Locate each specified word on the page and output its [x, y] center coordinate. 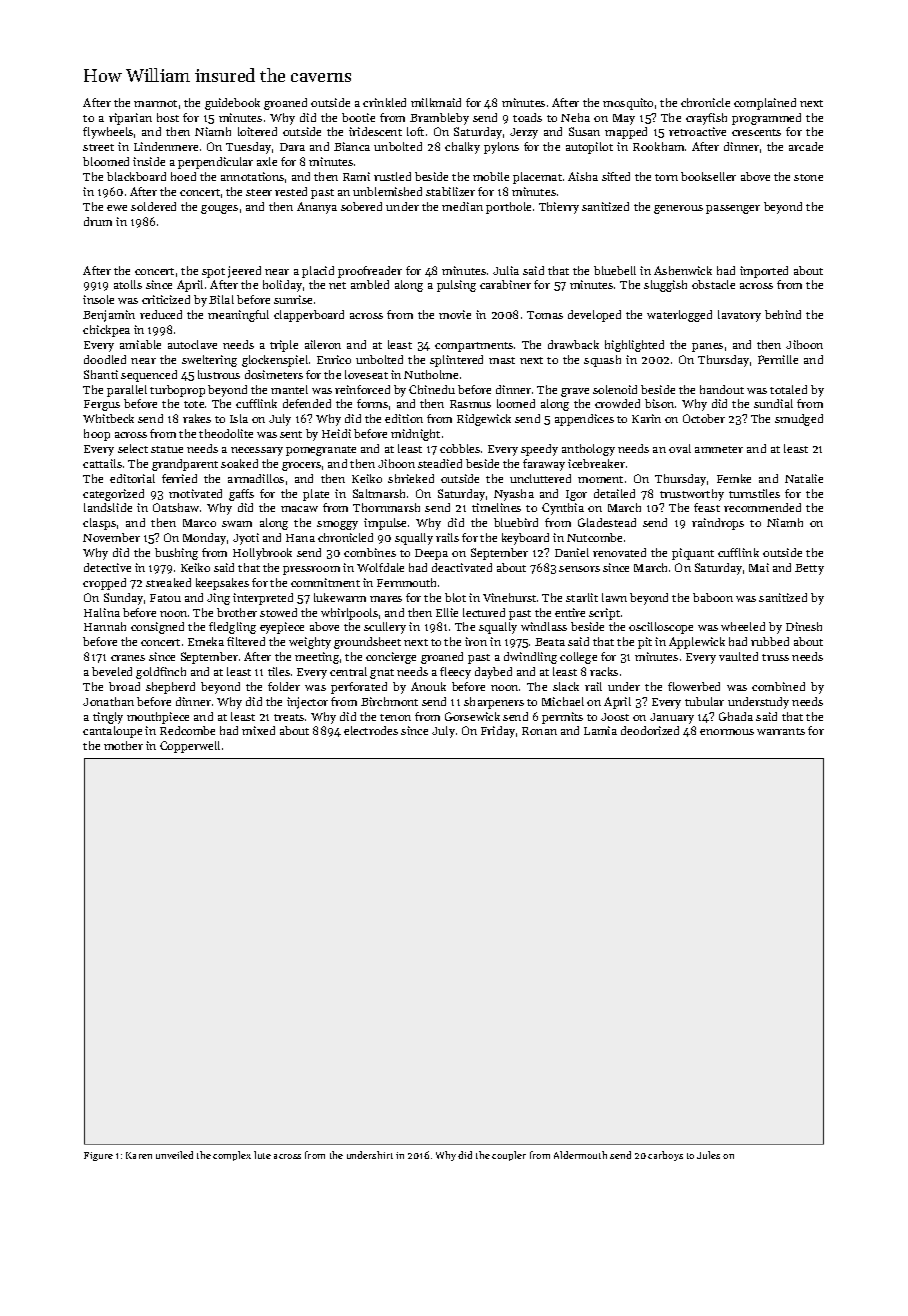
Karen [139, 1155]
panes [707, 347]
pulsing [456, 286]
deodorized [650, 730]
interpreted [263, 599]
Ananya [317, 208]
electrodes [371, 730]
